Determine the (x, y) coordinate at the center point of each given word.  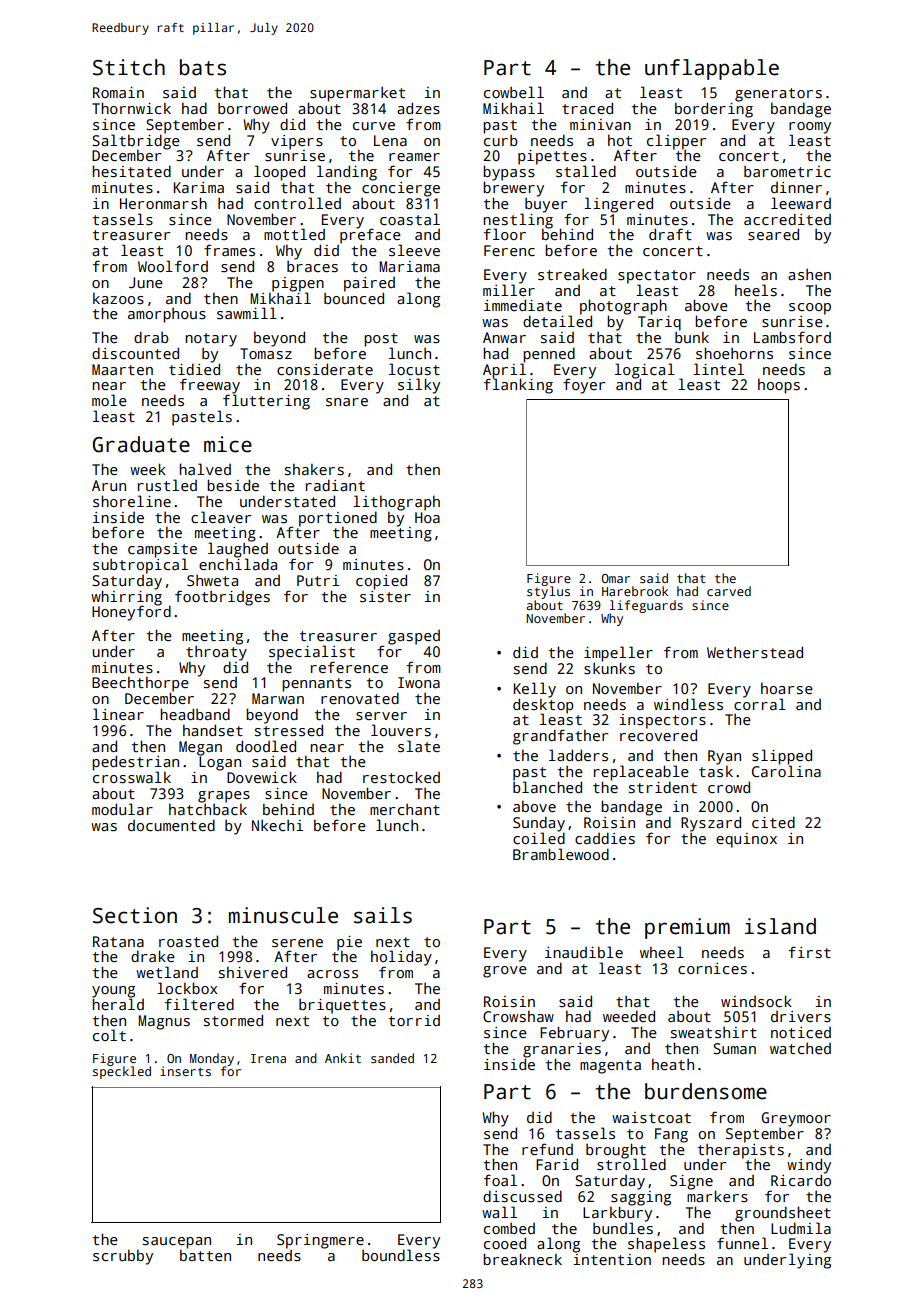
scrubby (123, 1257)
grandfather (560, 737)
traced (587, 108)
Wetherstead (755, 652)
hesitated (131, 171)
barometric (787, 171)
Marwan (278, 698)
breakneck (522, 1259)
